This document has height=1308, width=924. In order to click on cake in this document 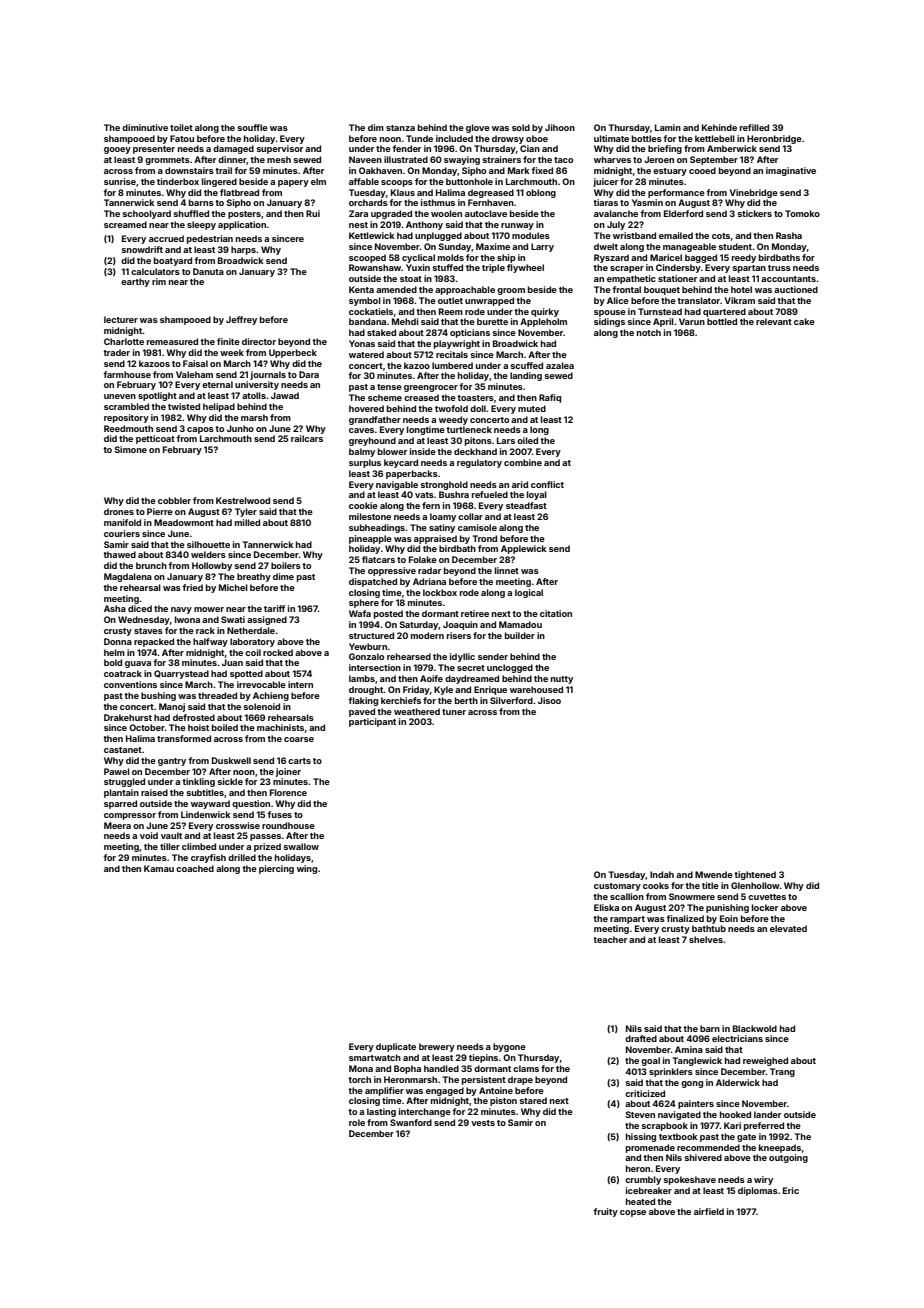, I will do `click(804, 321)`.
